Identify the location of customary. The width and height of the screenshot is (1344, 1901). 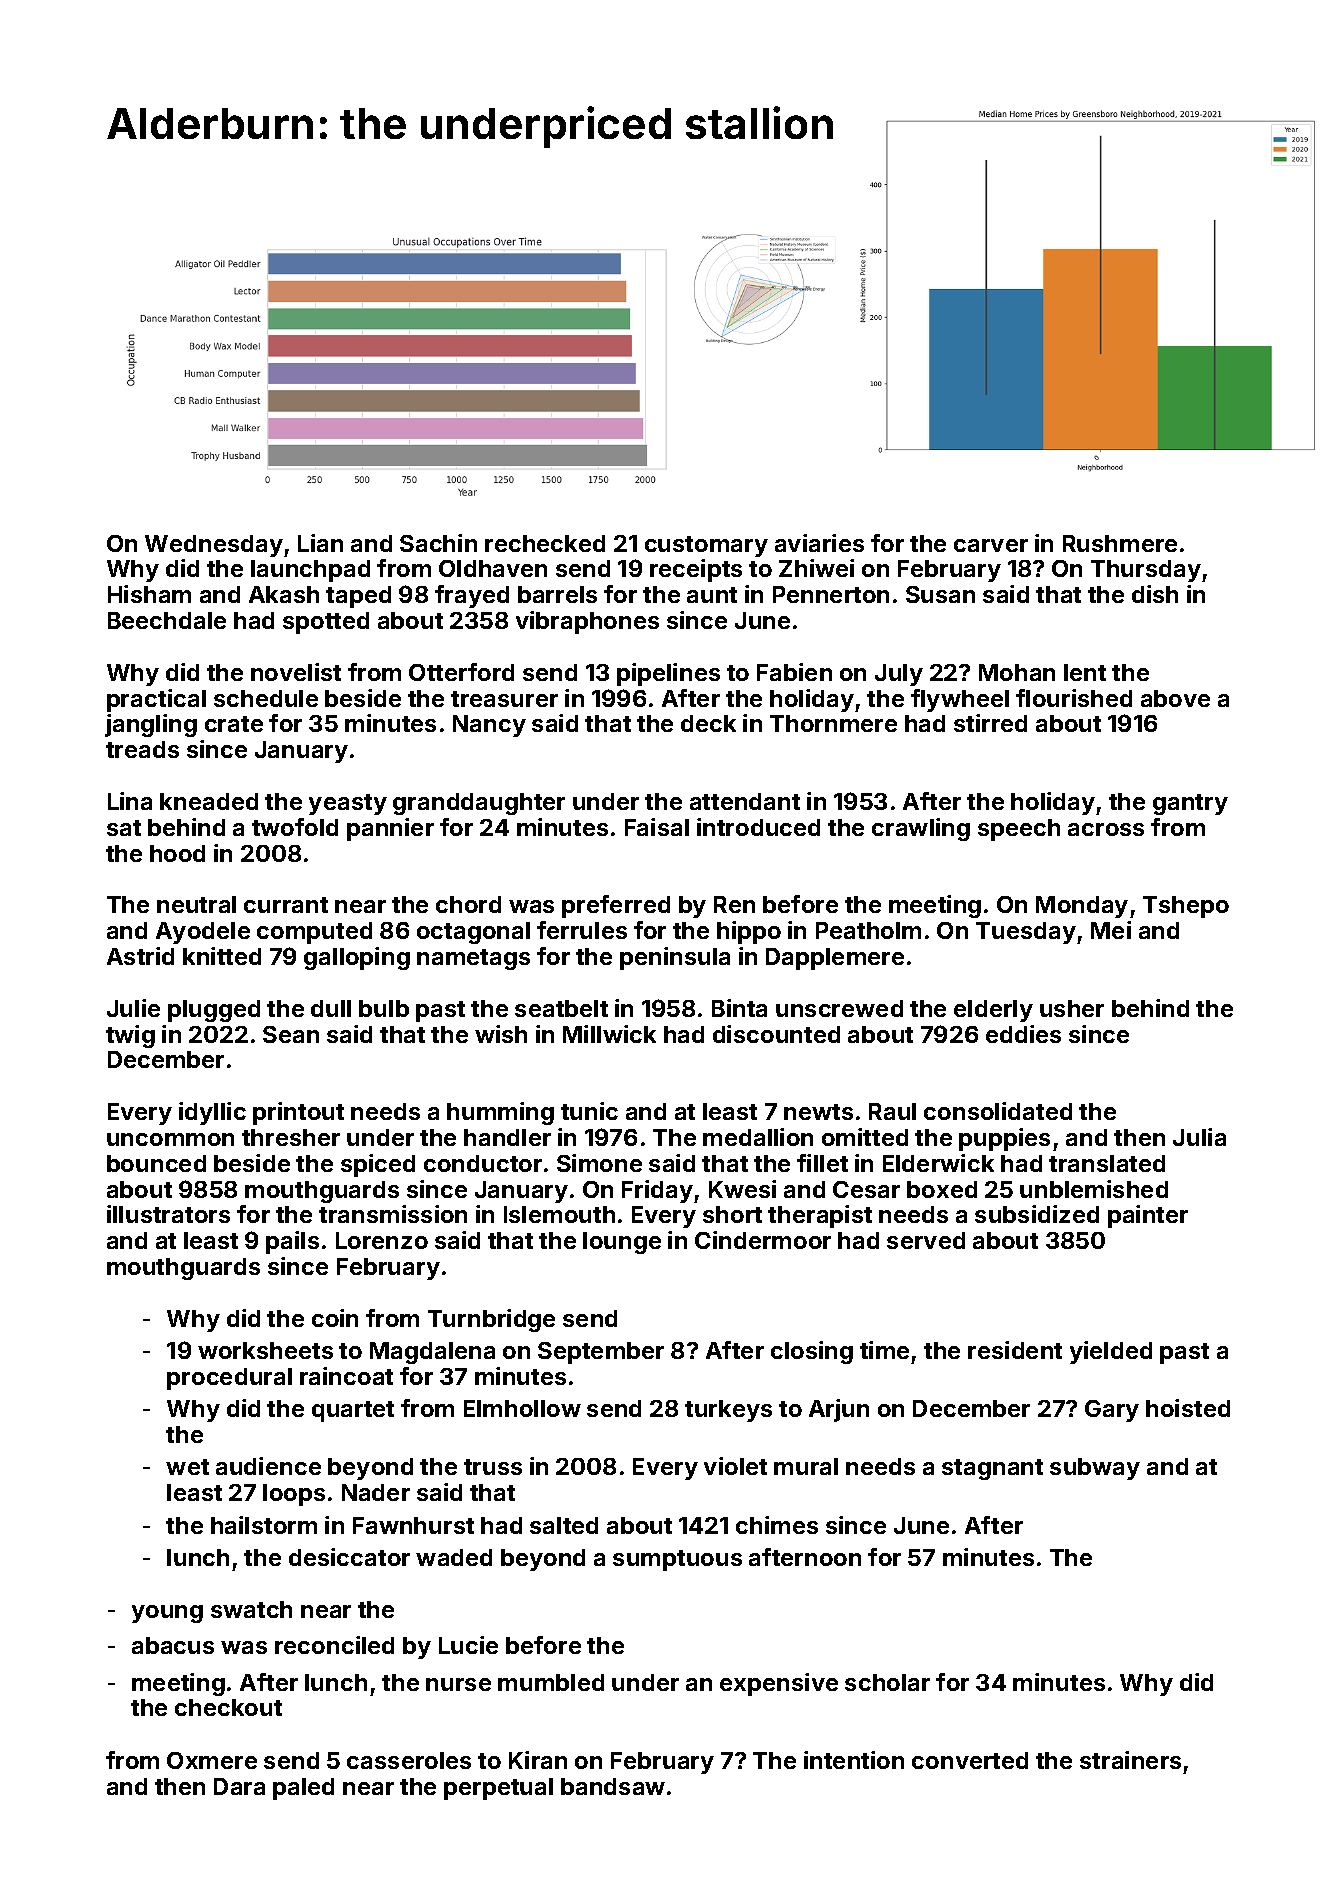
(706, 546).
